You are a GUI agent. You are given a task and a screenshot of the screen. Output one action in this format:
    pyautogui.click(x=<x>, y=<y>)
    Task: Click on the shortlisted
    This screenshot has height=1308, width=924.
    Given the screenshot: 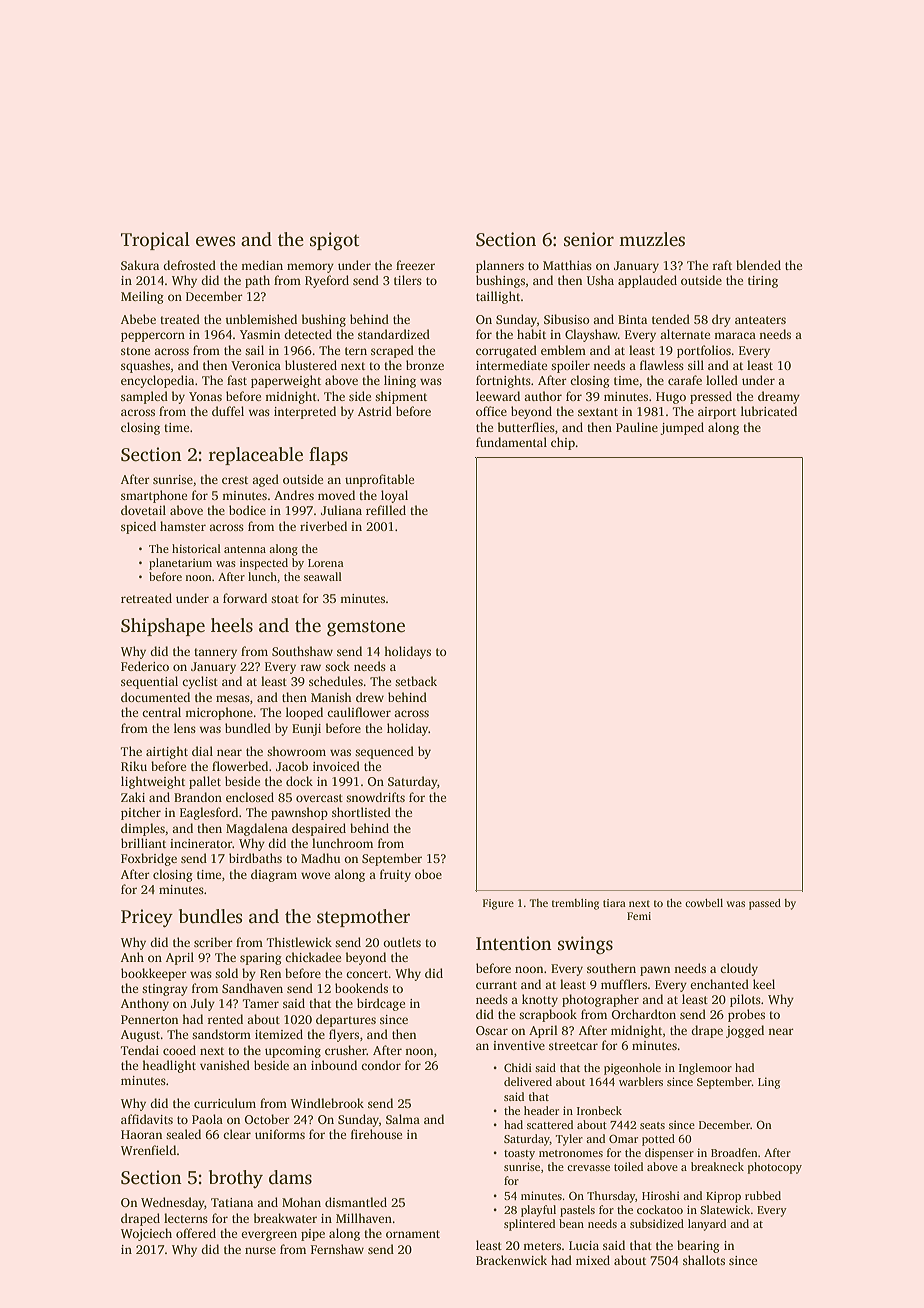 What is the action you would take?
    pyautogui.click(x=361, y=812)
